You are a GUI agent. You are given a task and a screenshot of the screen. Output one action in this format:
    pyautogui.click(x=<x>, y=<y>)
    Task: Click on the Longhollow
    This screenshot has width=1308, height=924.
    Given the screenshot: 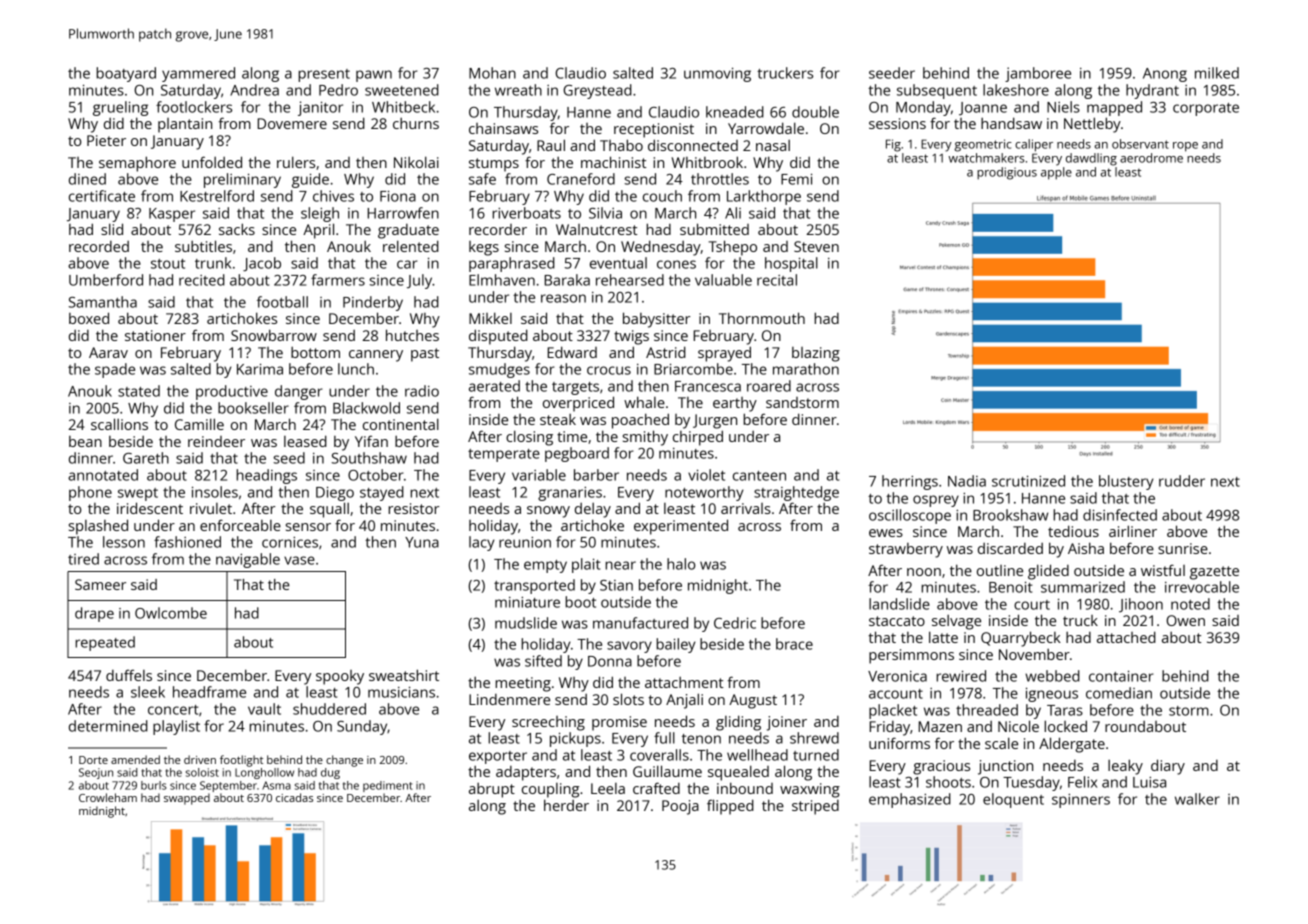 What is the action you would take?
    pyautogui.click(x=264, y=773)
